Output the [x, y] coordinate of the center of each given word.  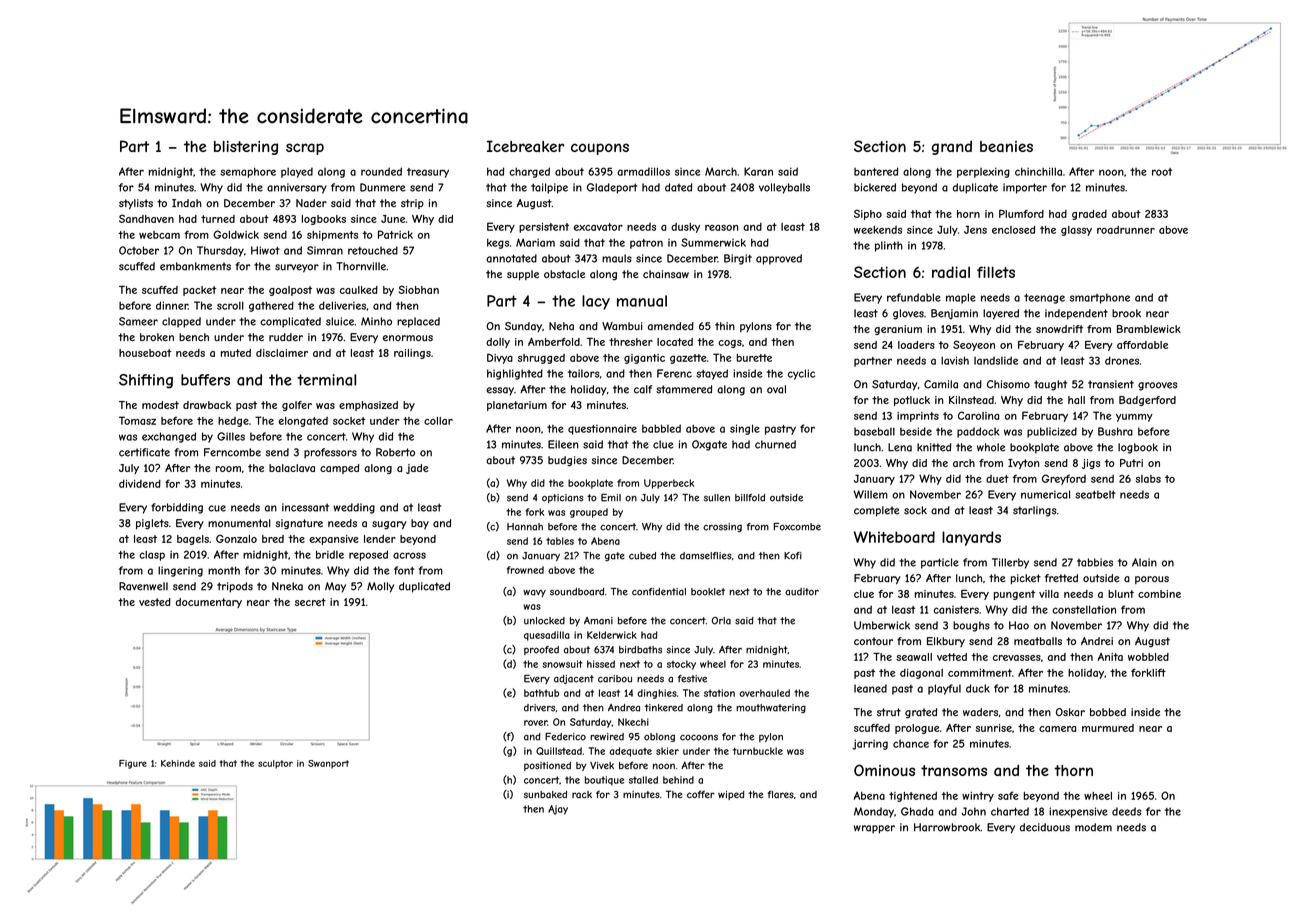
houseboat [145, 353]
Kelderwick [612, 635]
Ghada [917, 811]
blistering [246, 148]
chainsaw [666, 274]
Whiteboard [894, 537]
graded [1089, 215]
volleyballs [784, 188]
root [1162, 172]
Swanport [328, 764]
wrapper [874, 829]
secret [310, 602]
